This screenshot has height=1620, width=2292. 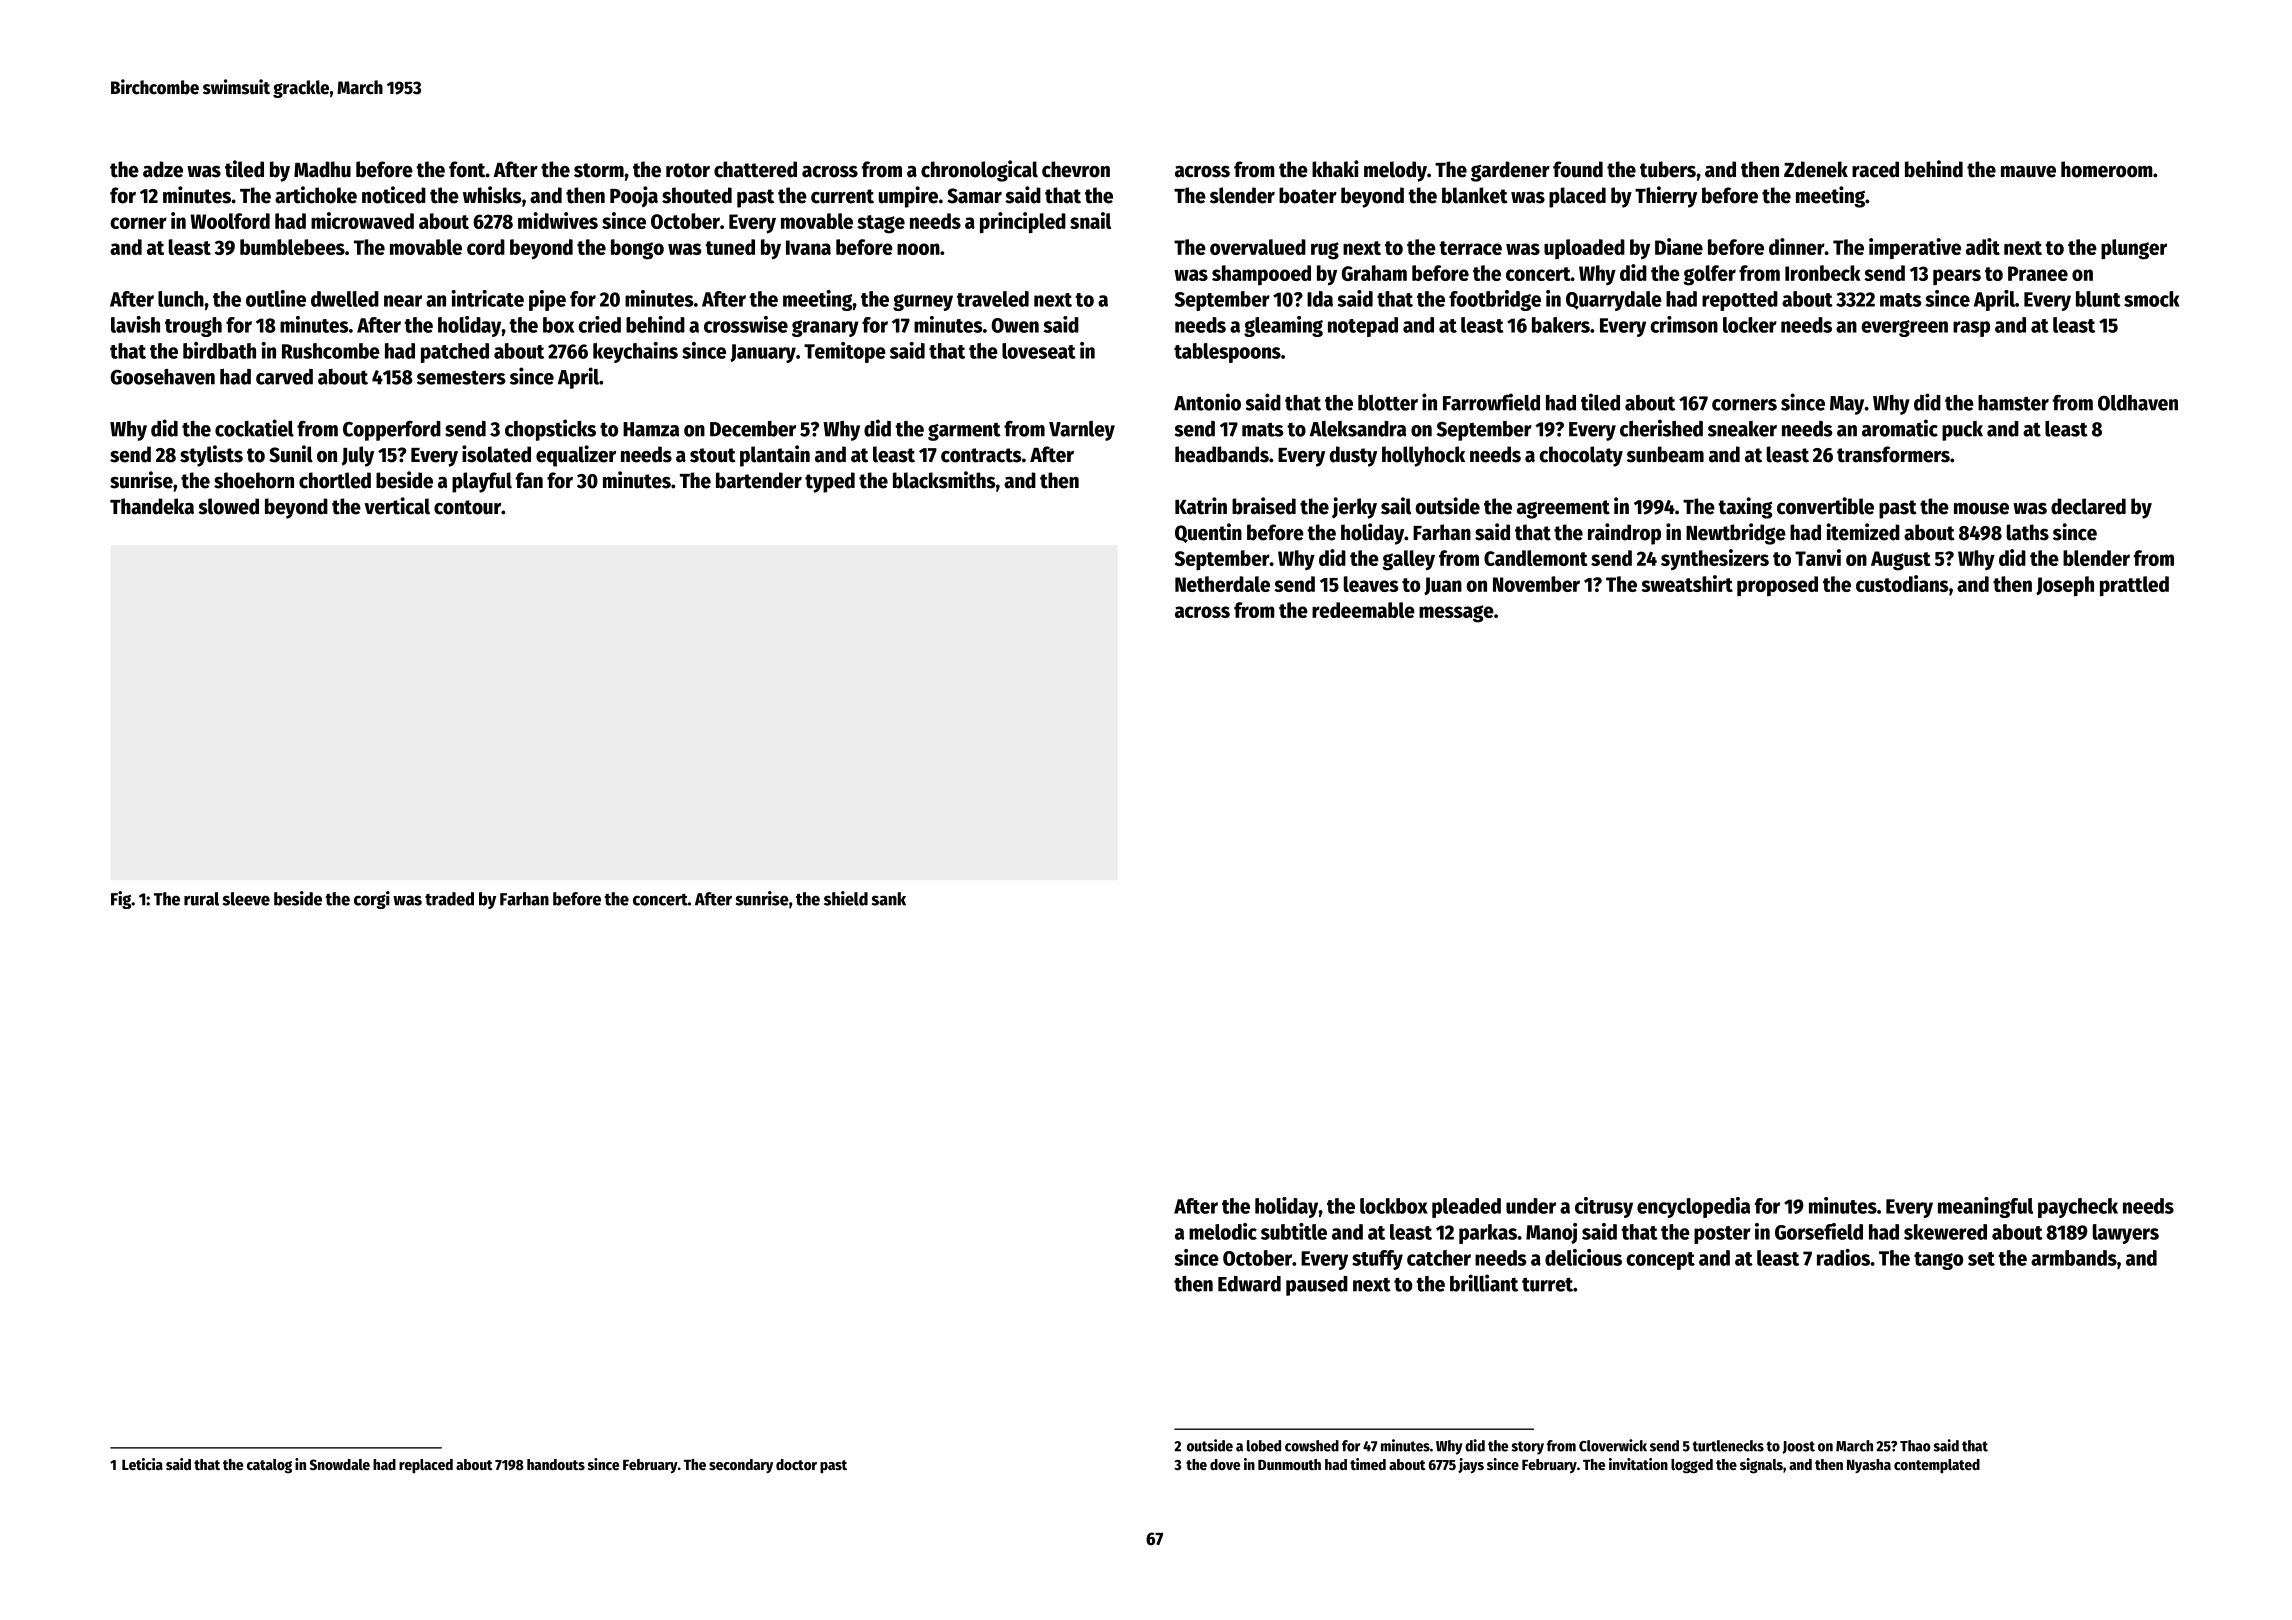 I want to click on whisks, so click(x=492, y=195).
